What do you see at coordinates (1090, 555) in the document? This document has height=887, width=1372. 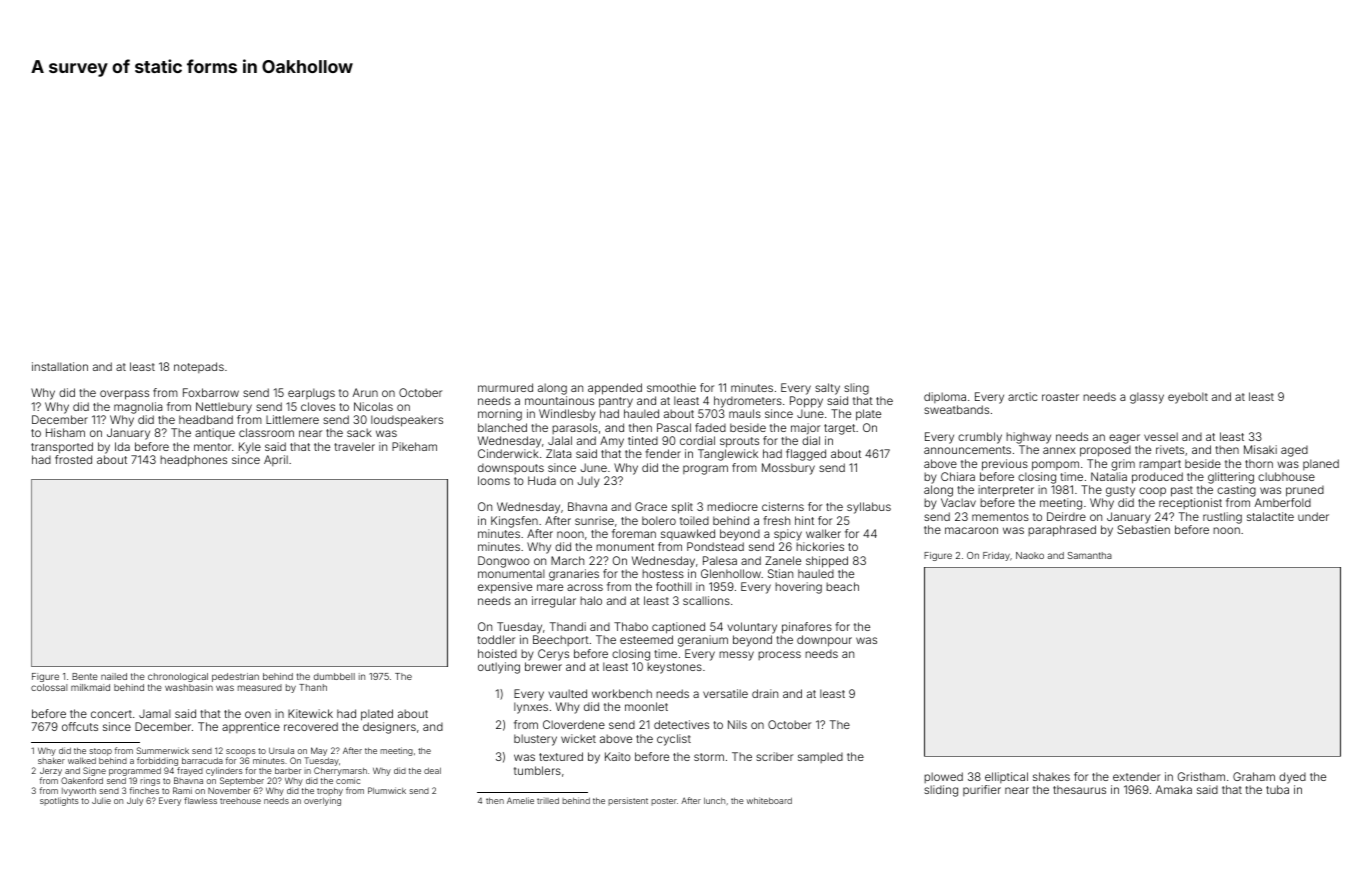 I see `Samantha` at bounding box center [1090, 555].
